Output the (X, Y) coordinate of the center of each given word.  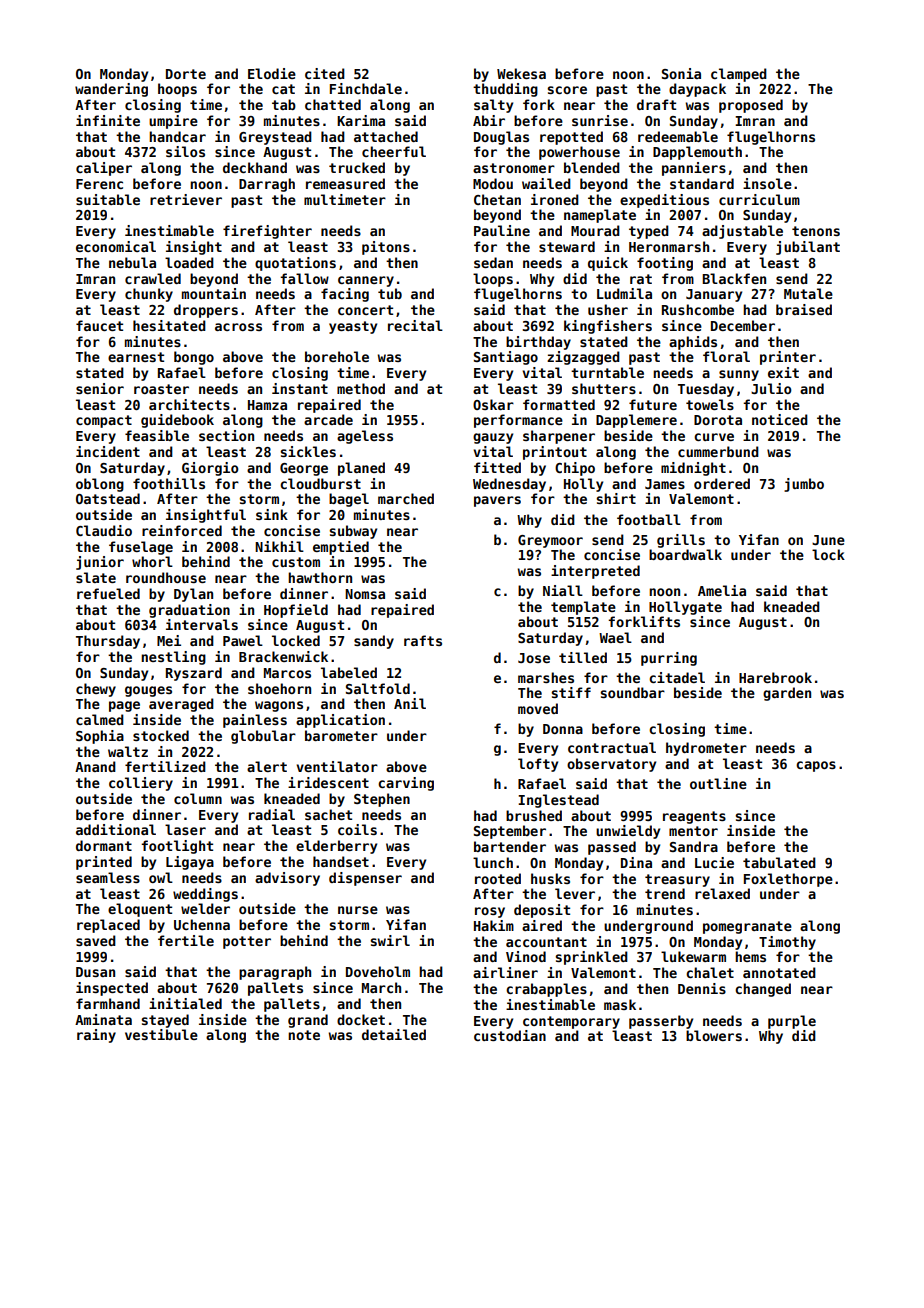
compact (104, 421)
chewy (96, 690)
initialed (185, 1003)
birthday (538, 343)
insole (767, 183)
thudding (505, 90)
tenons (816, 231)
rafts (423, 640)
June (828, 540)
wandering (111, 90)
